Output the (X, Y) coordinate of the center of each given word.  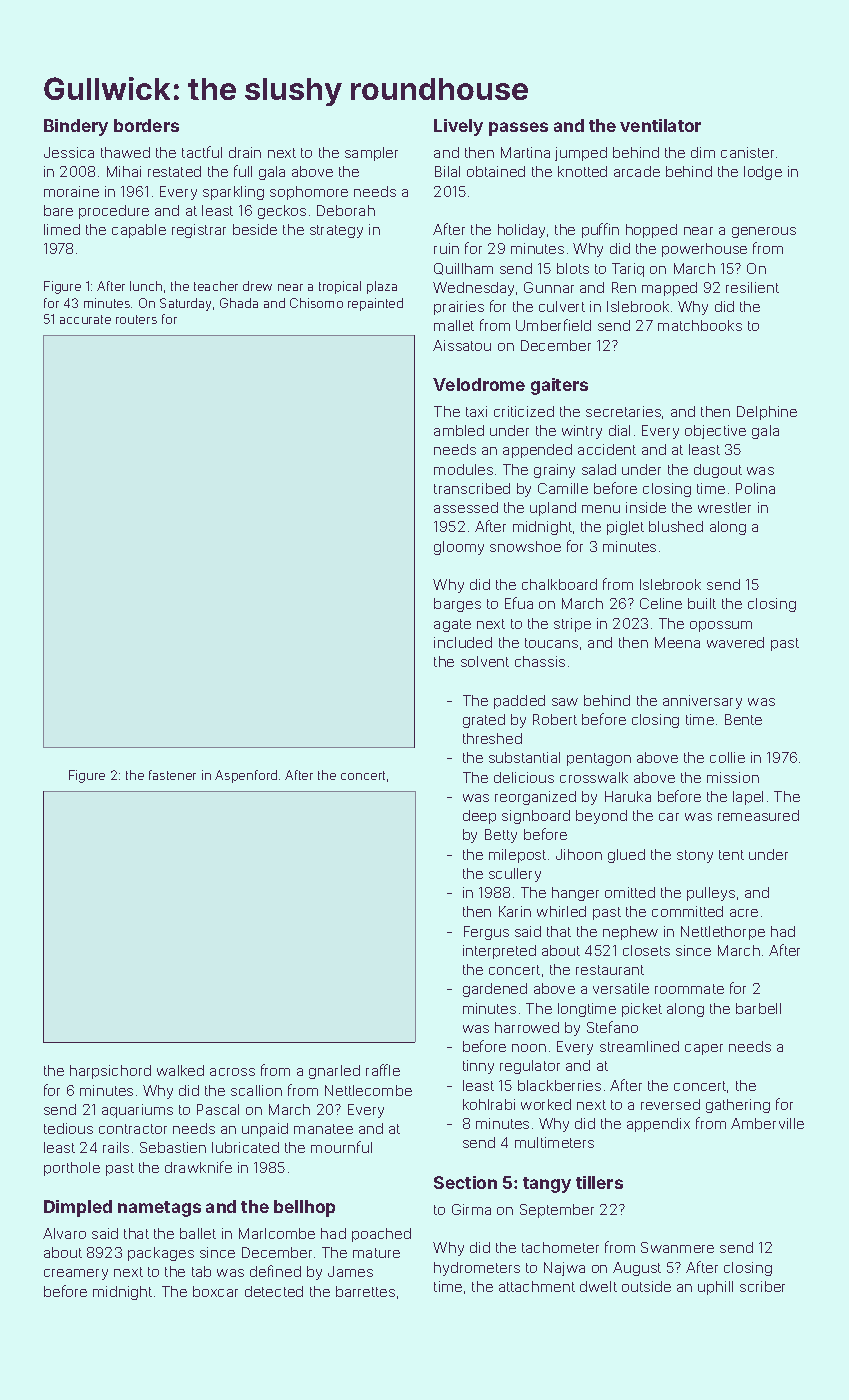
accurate (85, 319)
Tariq (628, 270)
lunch (146, 286)
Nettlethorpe (723, 933)
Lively (458, 127)
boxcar (215, 1291)
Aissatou (462, 345)
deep (479, 817)
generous (764, 232)
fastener (172, 775)
